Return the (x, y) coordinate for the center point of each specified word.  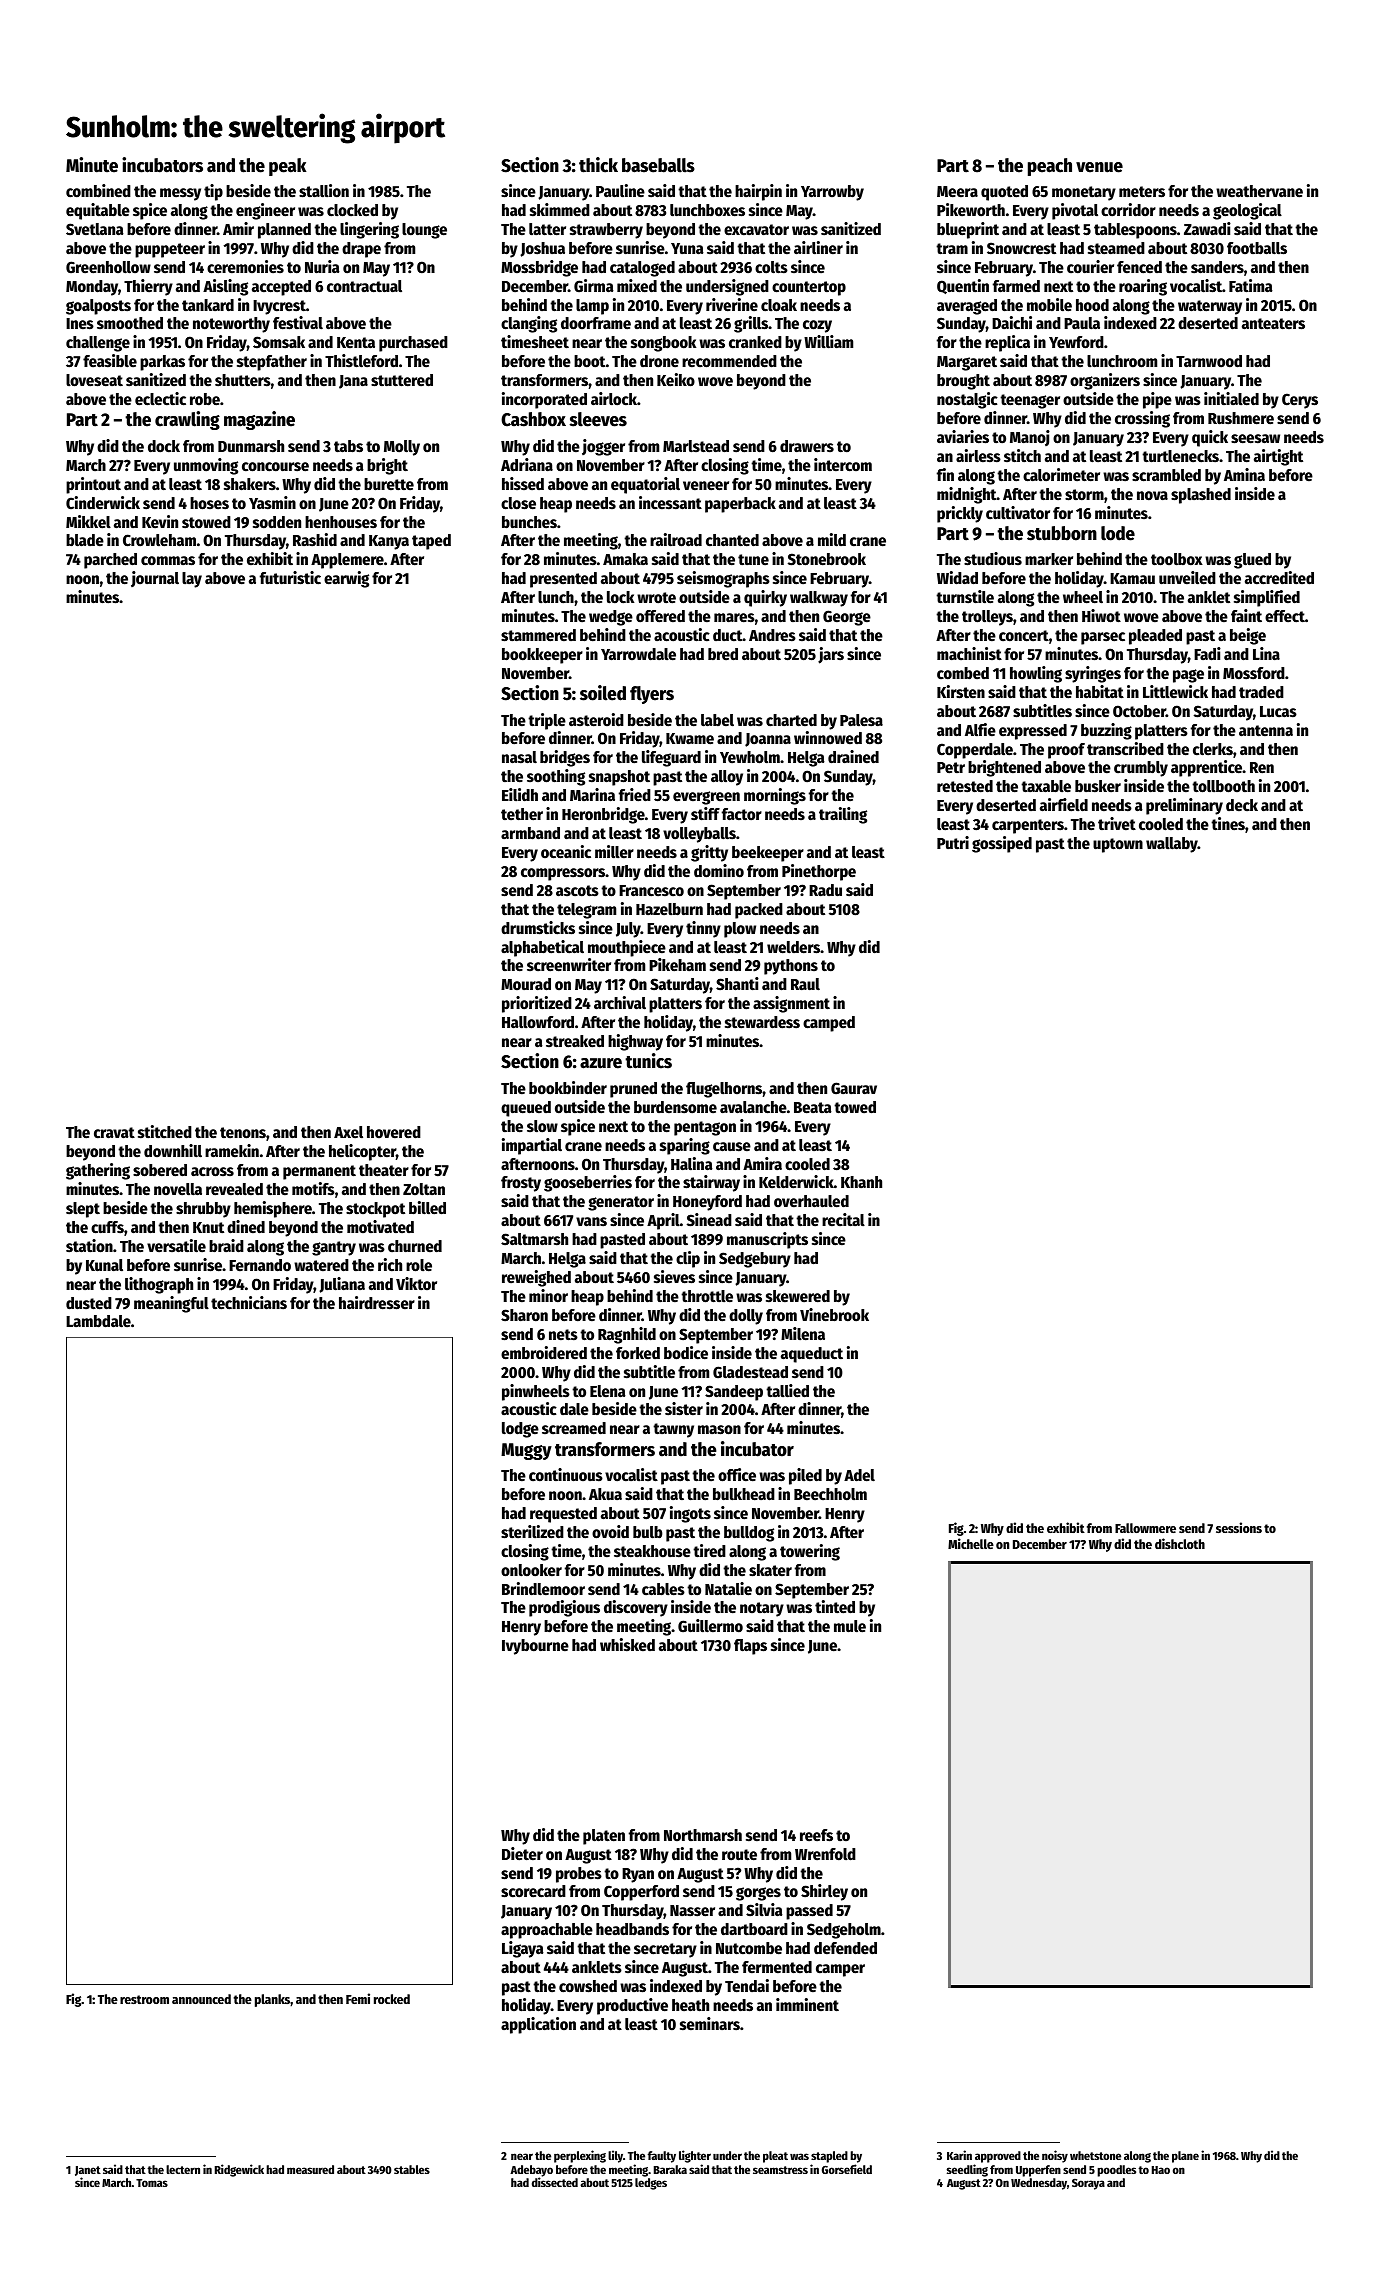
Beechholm (830, 1494)
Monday (92, 288)
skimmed (560, 210)
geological (1247, 211)
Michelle (971, 1543)
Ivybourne (535, 1647)
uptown (1118, 845)
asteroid (596, 720)
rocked (392, 1999)
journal (155, 579)
